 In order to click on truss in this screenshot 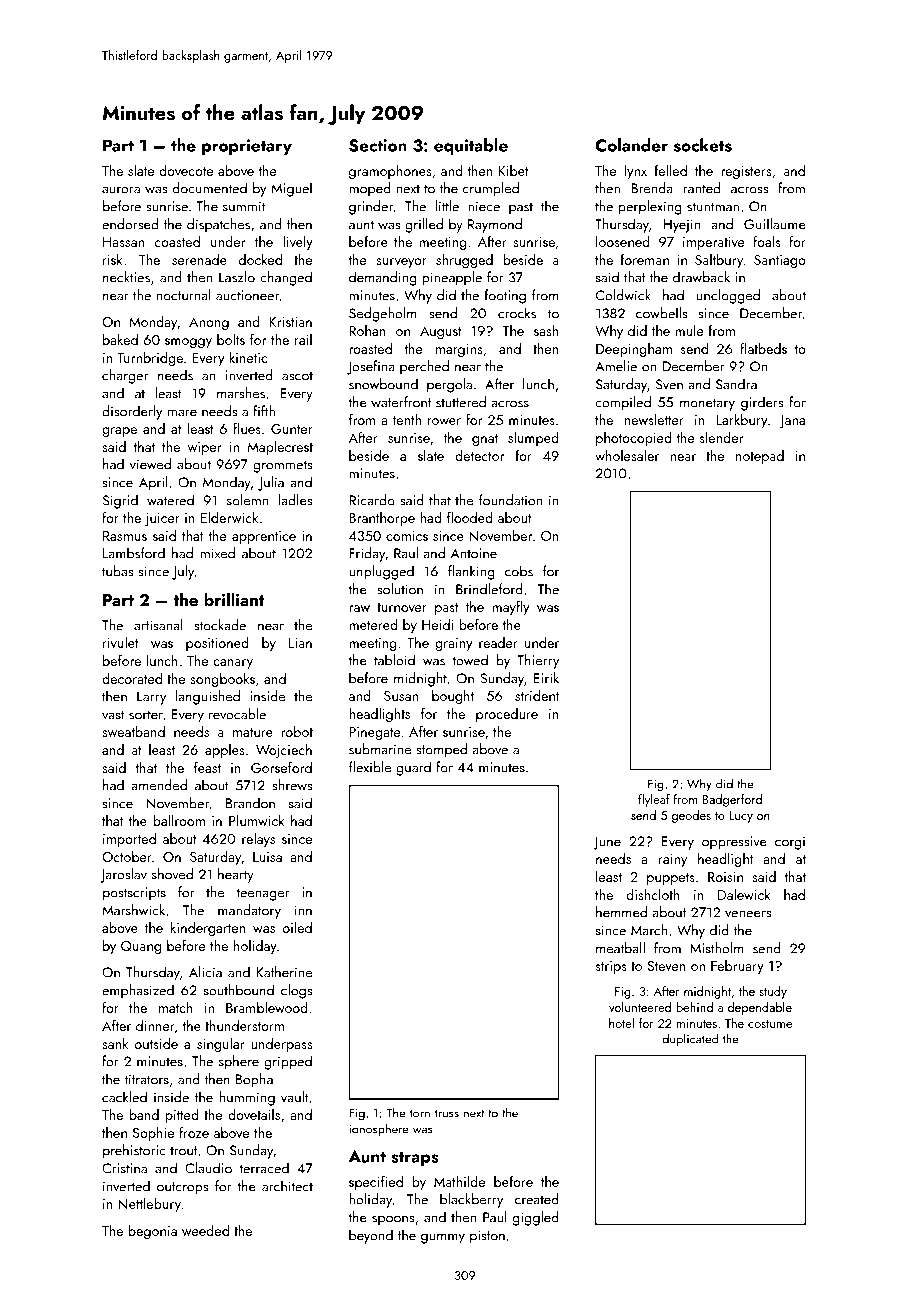, I will do `click(447, 1113)`.
